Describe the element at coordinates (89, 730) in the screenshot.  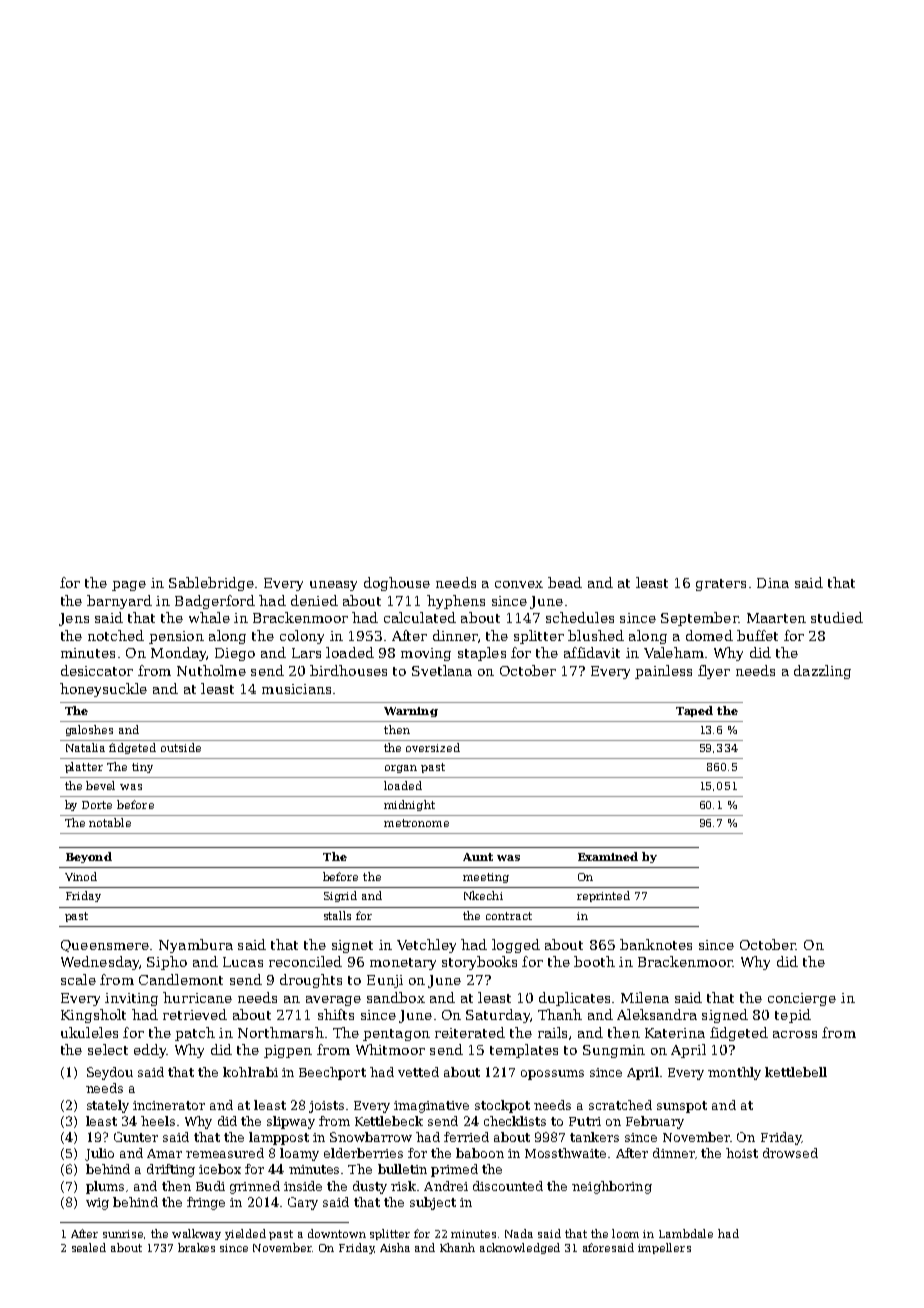
I see `galoshes` at that location.
